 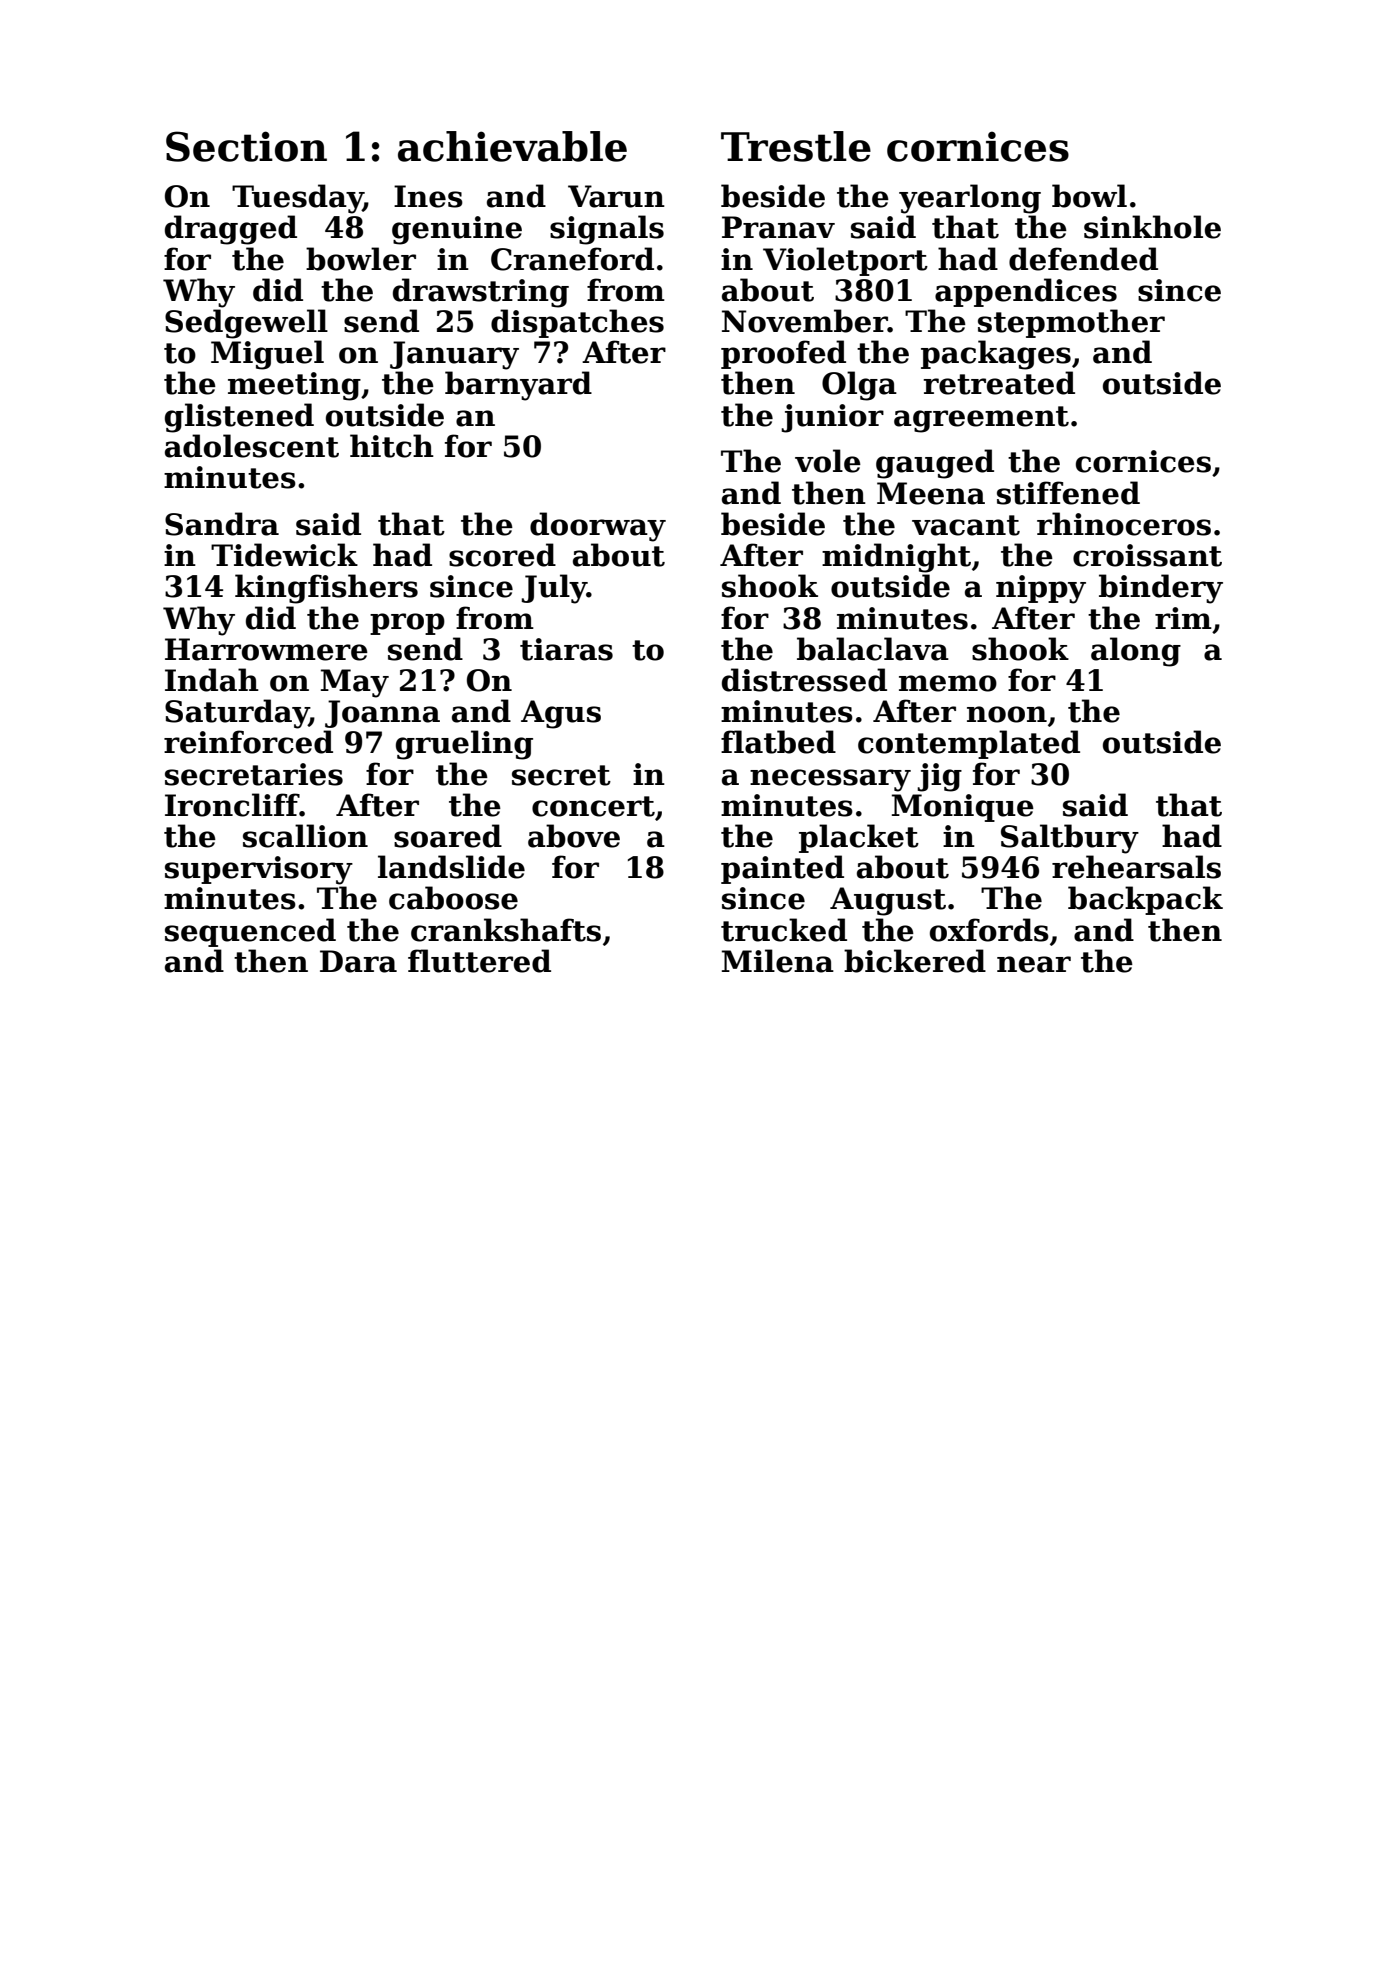 What do you see at coordinates (1070, 839) in the page?
I see `Saltbury` at bounding box center [1070, 839].
